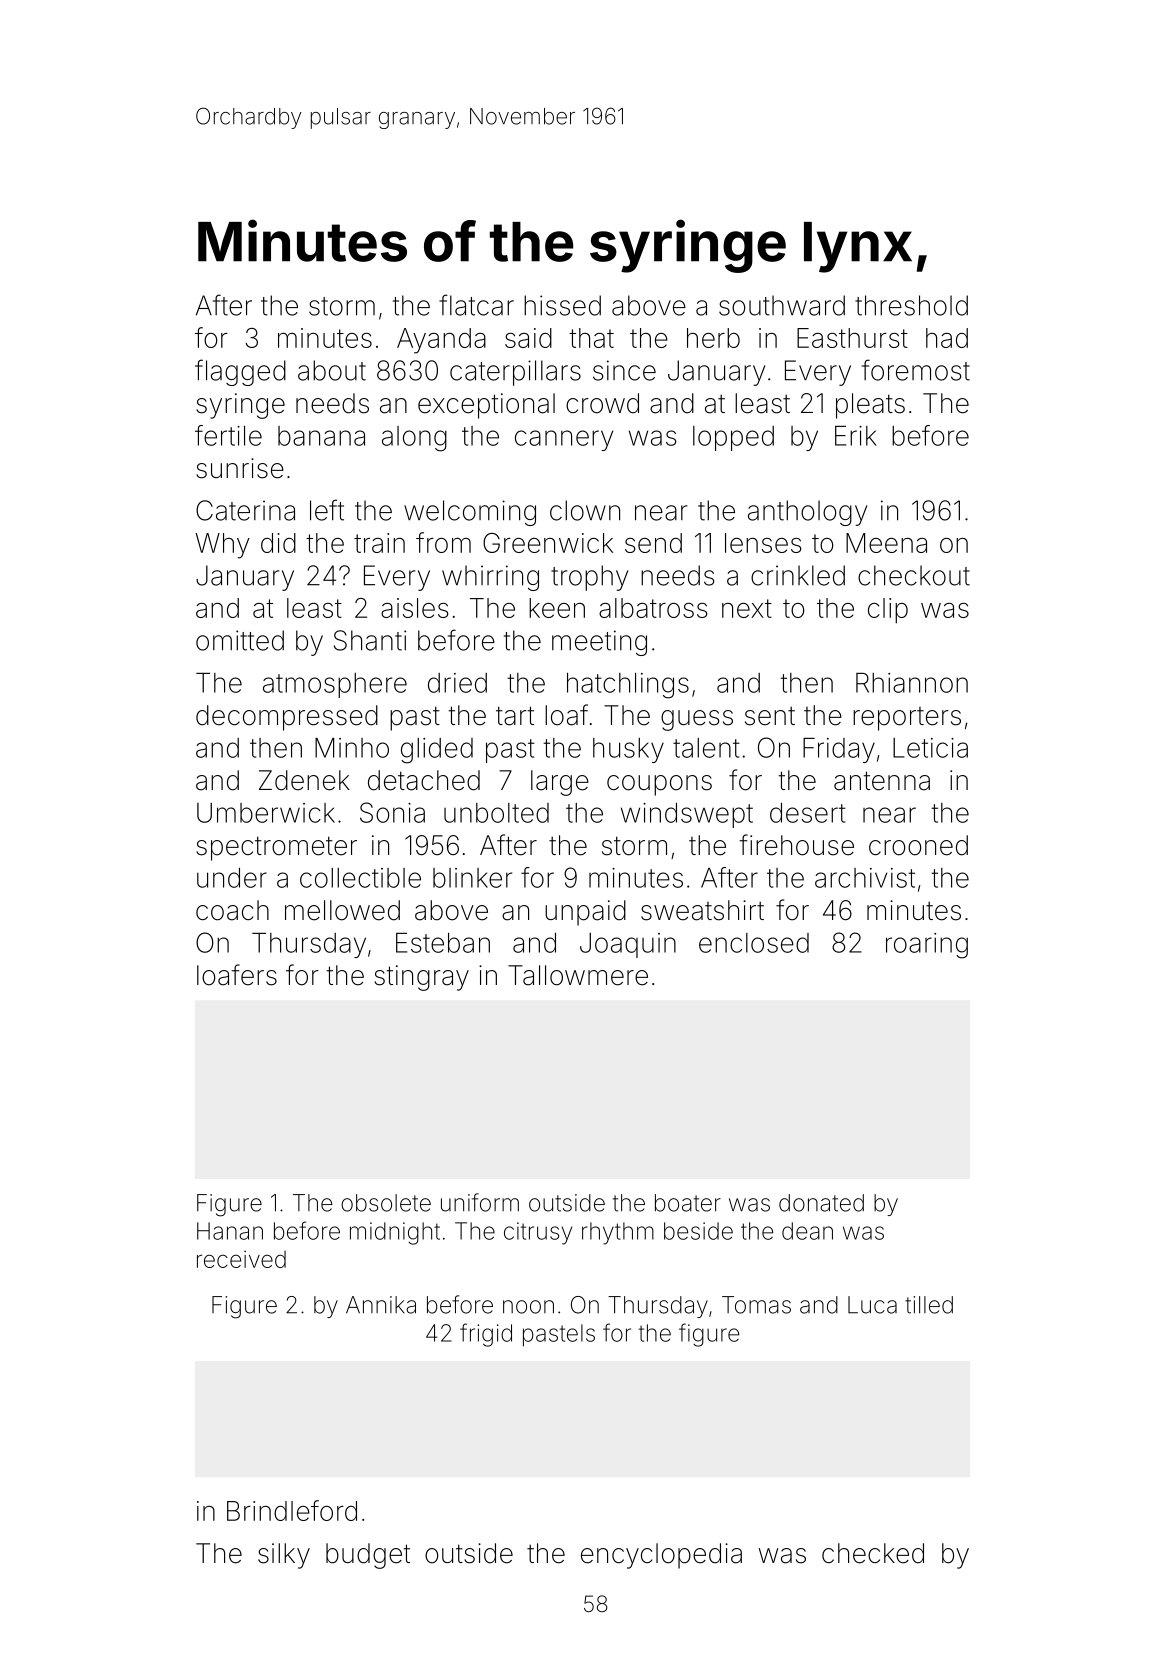  Describe the element at coordinates (486, 406) in the screenshot. I see `exceptional` at that location.
